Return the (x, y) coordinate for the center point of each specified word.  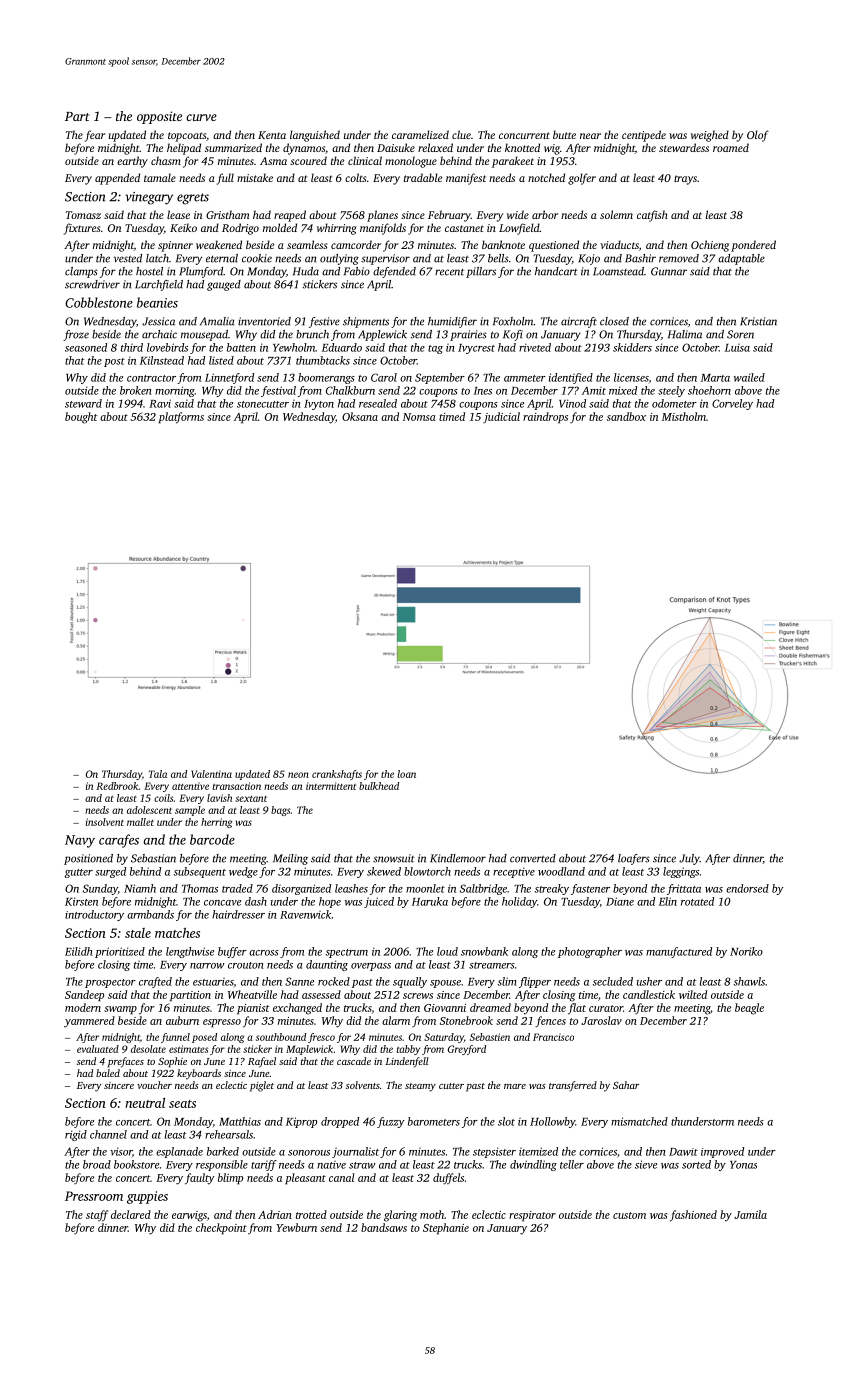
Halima (685, 334)
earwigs (189, 1216)
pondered (753, 246)
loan (406, 774)
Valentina (211, 774)
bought (81, 418)
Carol (384, 377)
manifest (466, 179)
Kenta (272, 135)
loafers (634, 859)
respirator (532, 1216)
